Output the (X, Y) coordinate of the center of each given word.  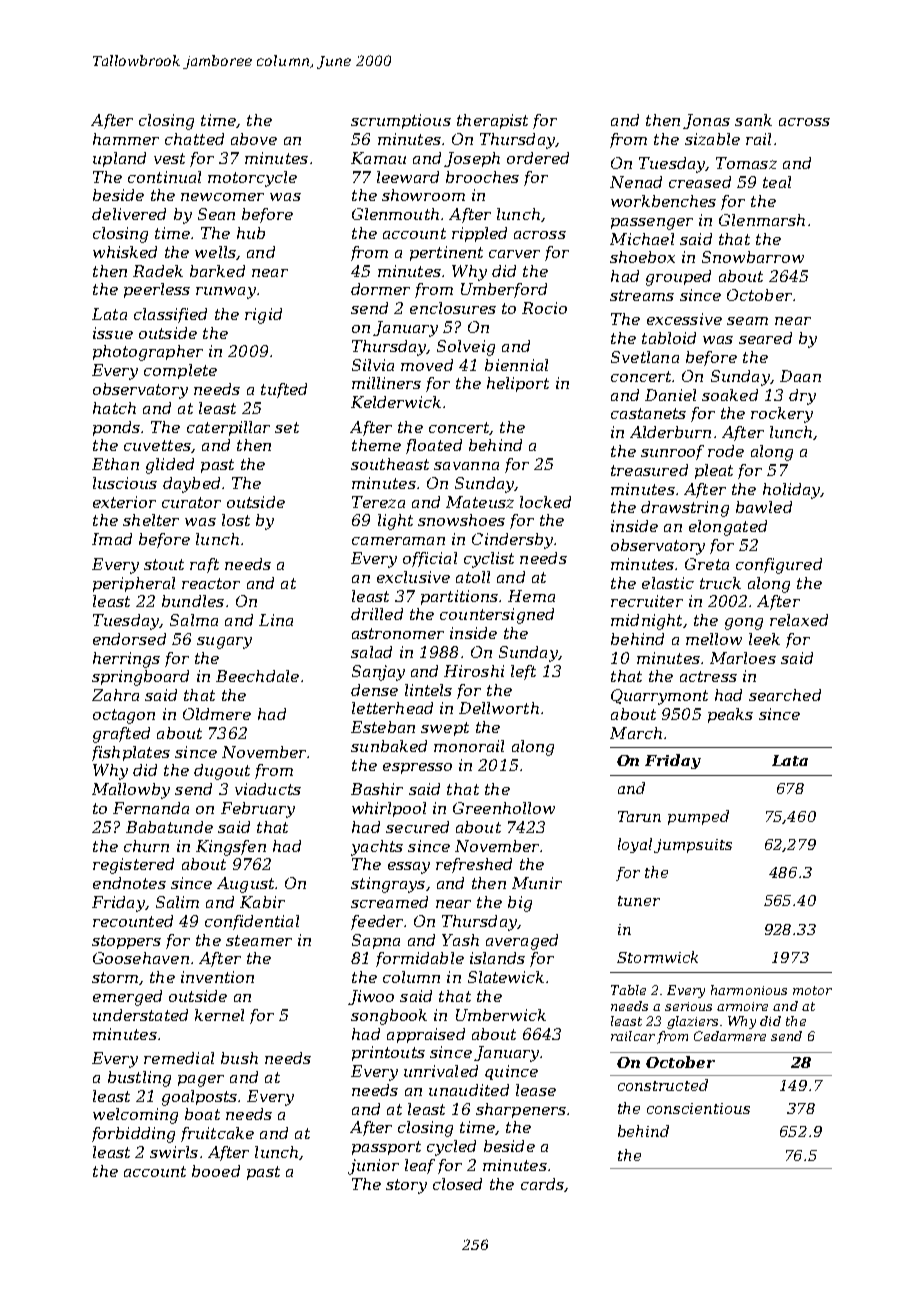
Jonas (706, 121)
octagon (124, 716)
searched (785, 695)
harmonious (749, 990)
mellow (714, 639)
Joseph (472, 159)
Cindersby (512, 541)
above (254, 139)
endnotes (129, 883)
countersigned (497, 616)
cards (542, 1184)
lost (236, 520)
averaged (522, 942)
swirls (174, 1152)
